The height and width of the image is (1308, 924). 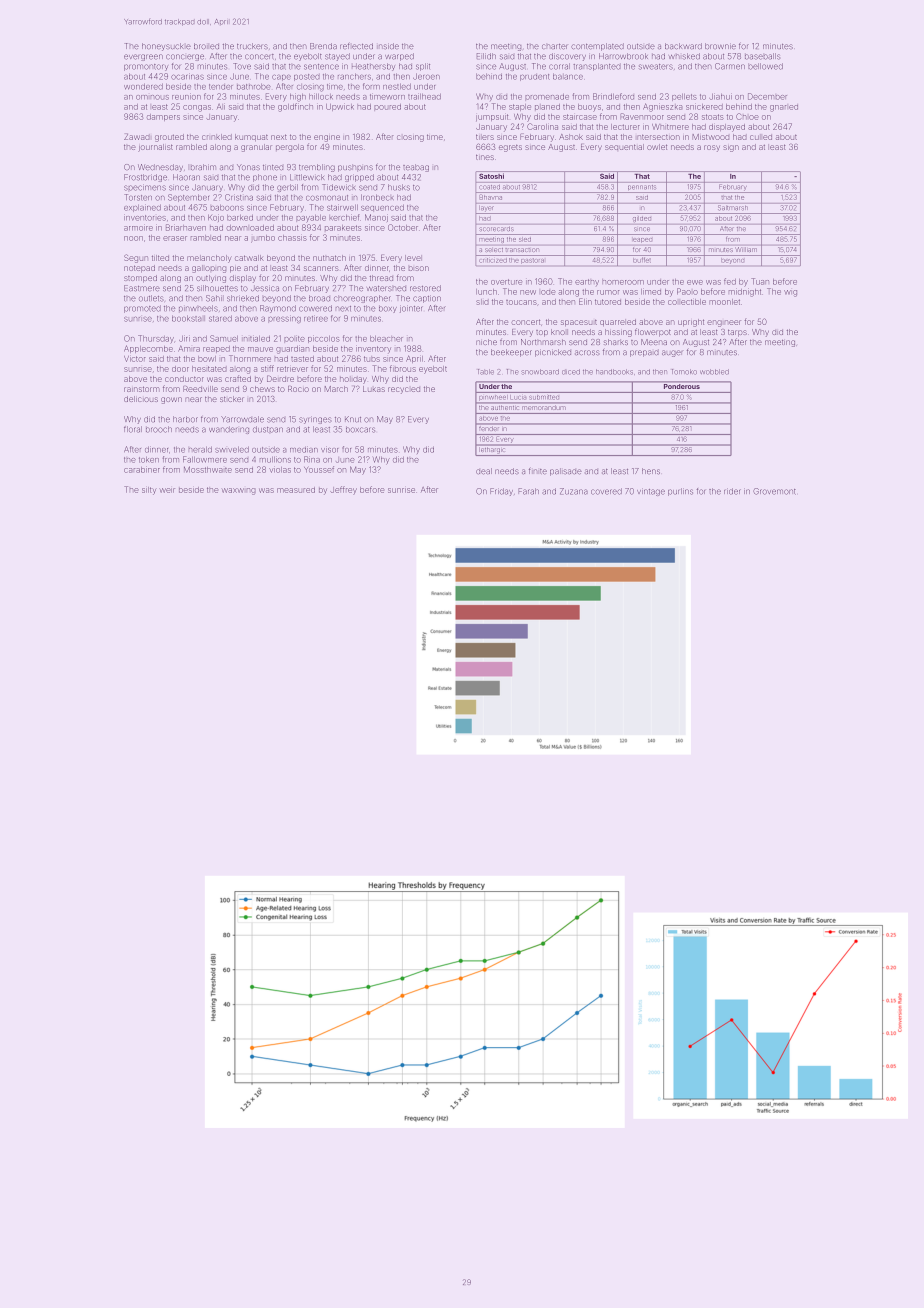 I want to click on fed, so click(x=730, y=281).
